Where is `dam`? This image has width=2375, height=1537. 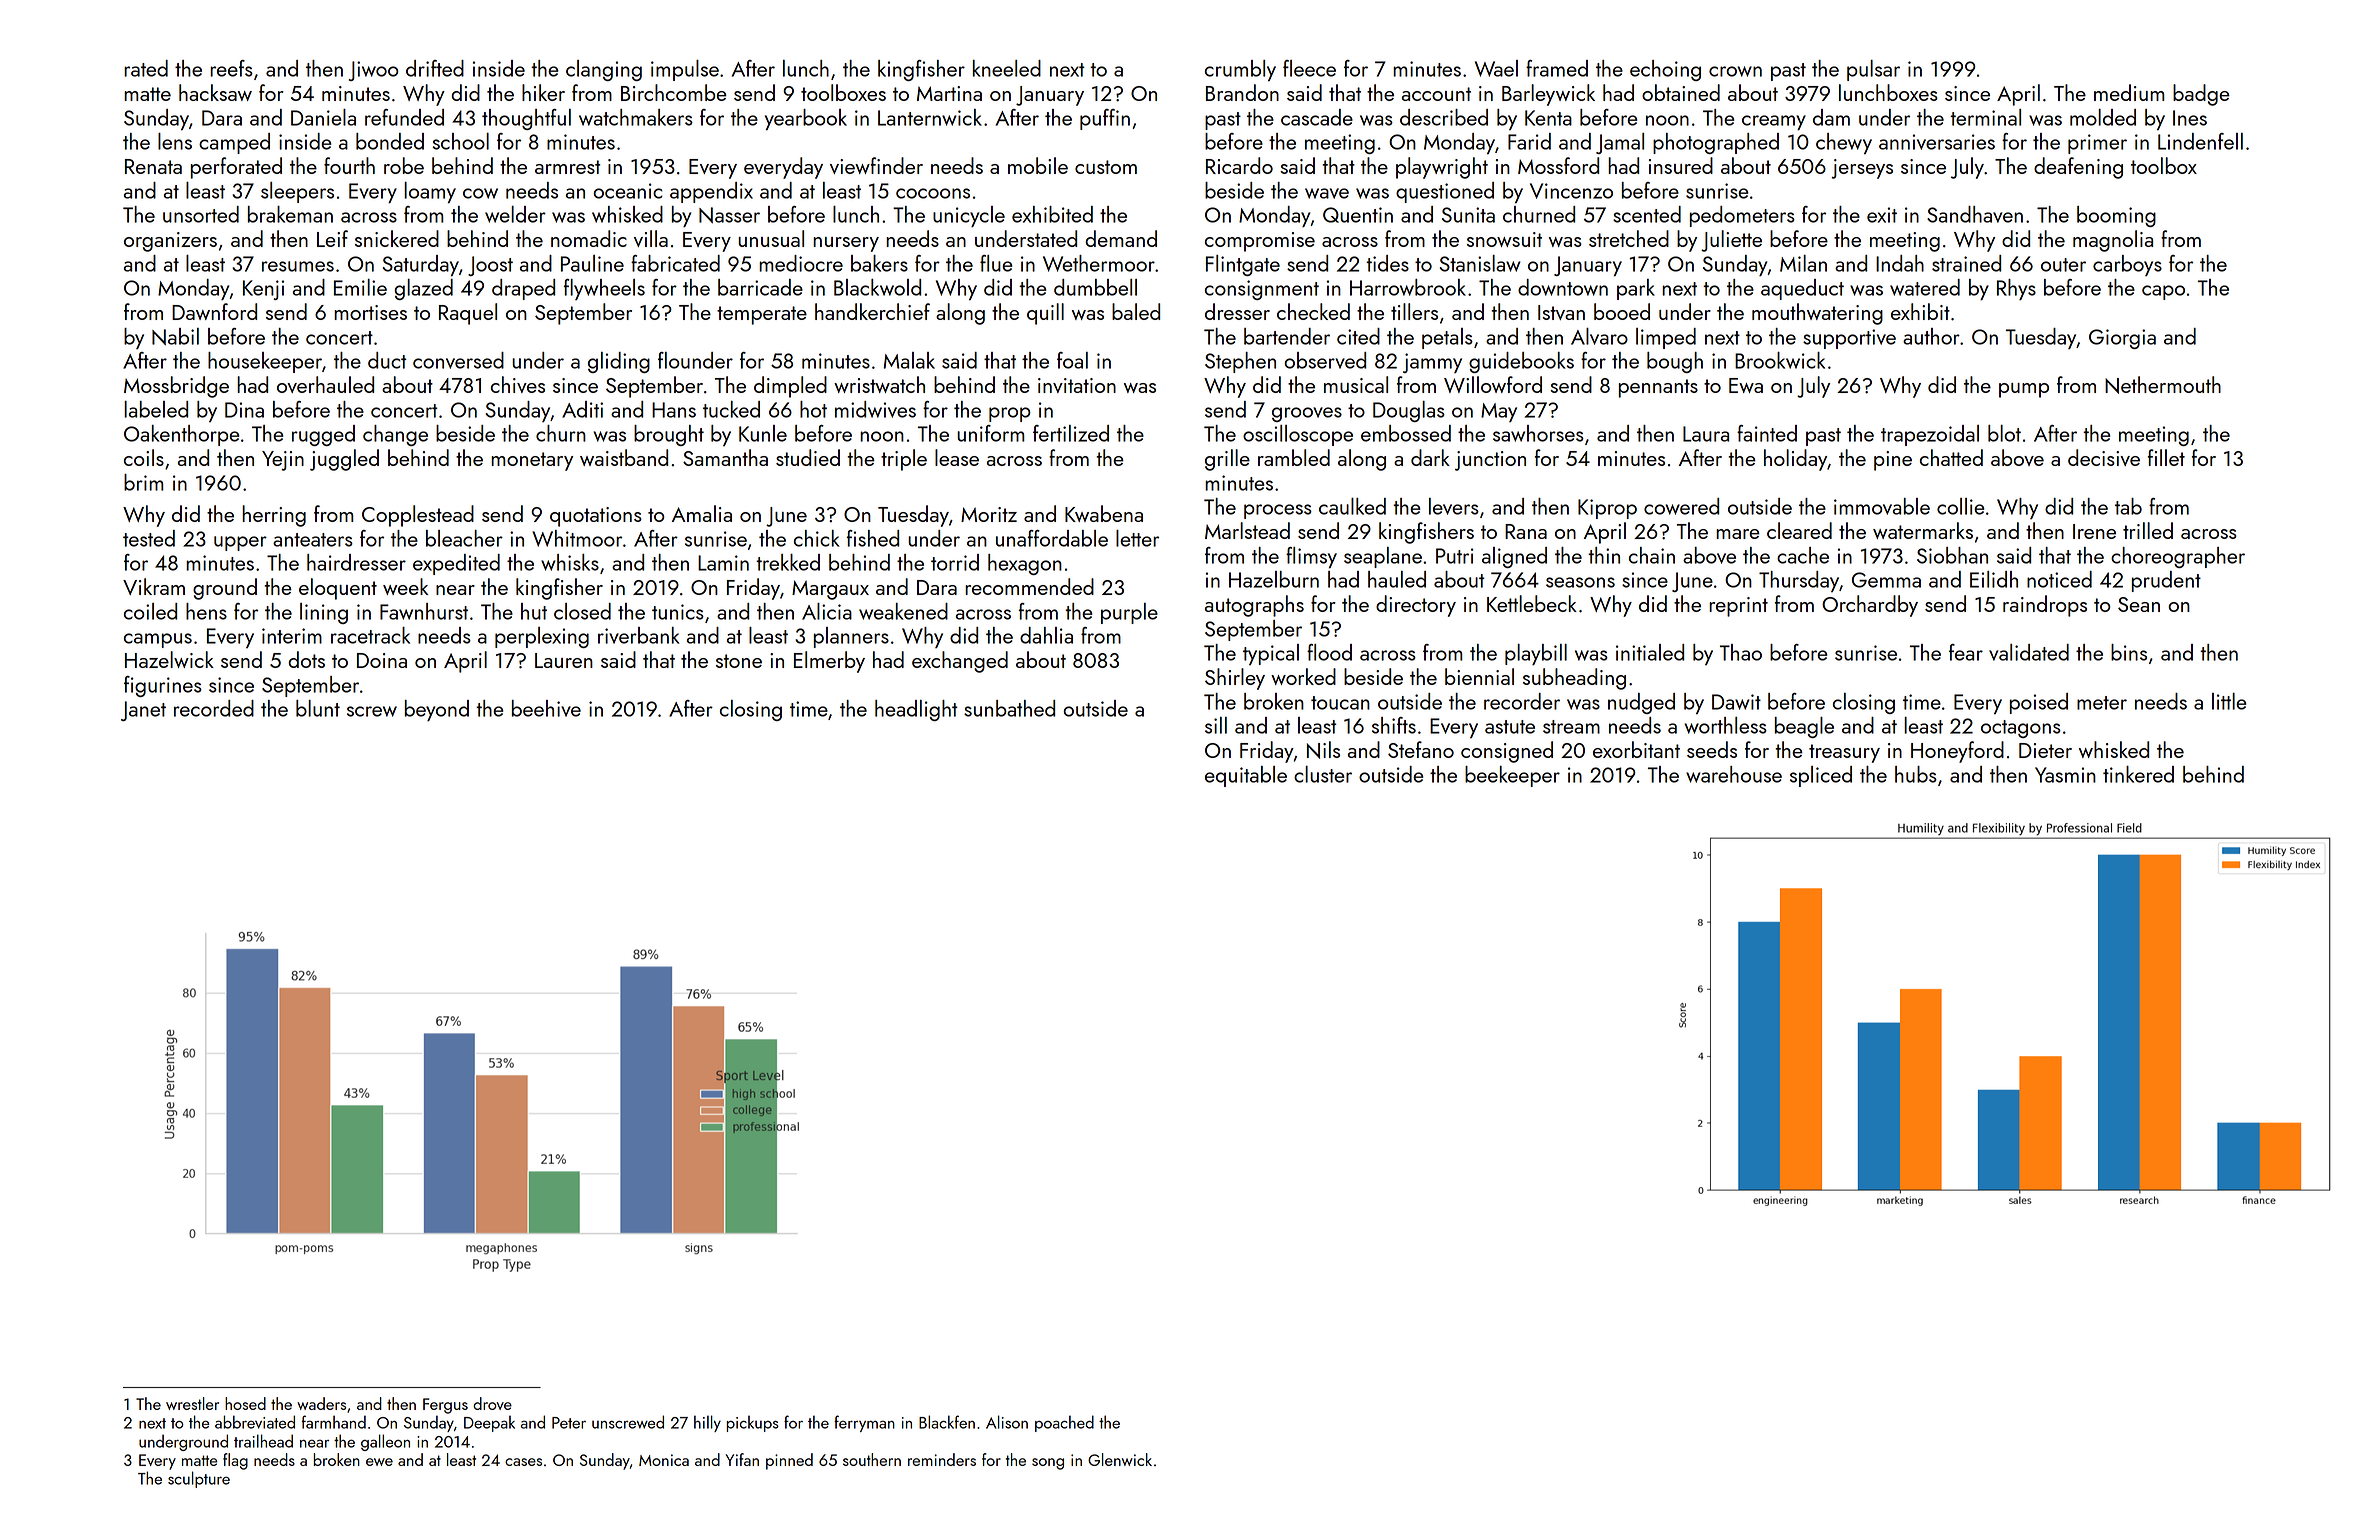
dam is located at coordinates (1831, 117).
